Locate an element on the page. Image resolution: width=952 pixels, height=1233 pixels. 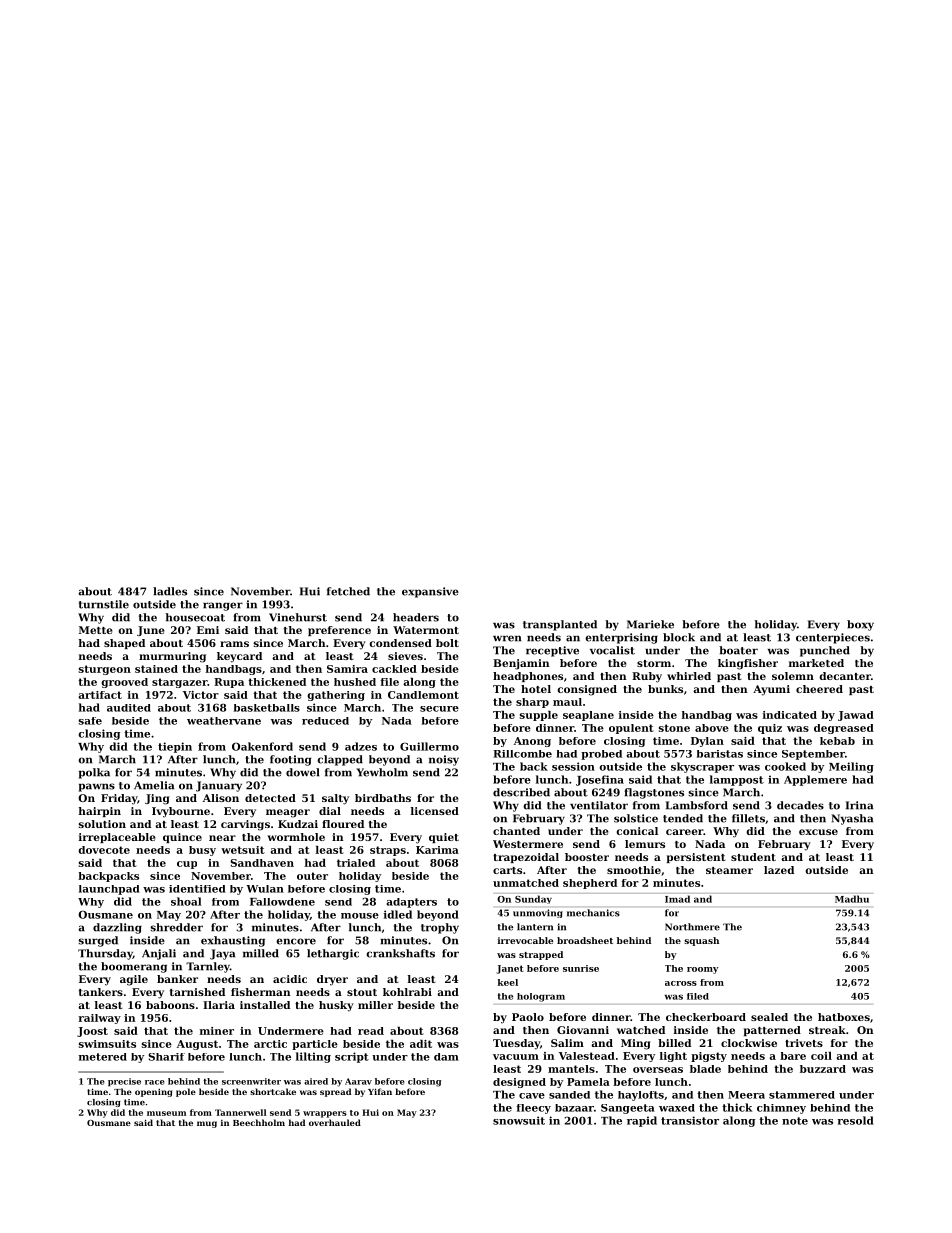
birdbaths is located at coordinates (383, 798).
